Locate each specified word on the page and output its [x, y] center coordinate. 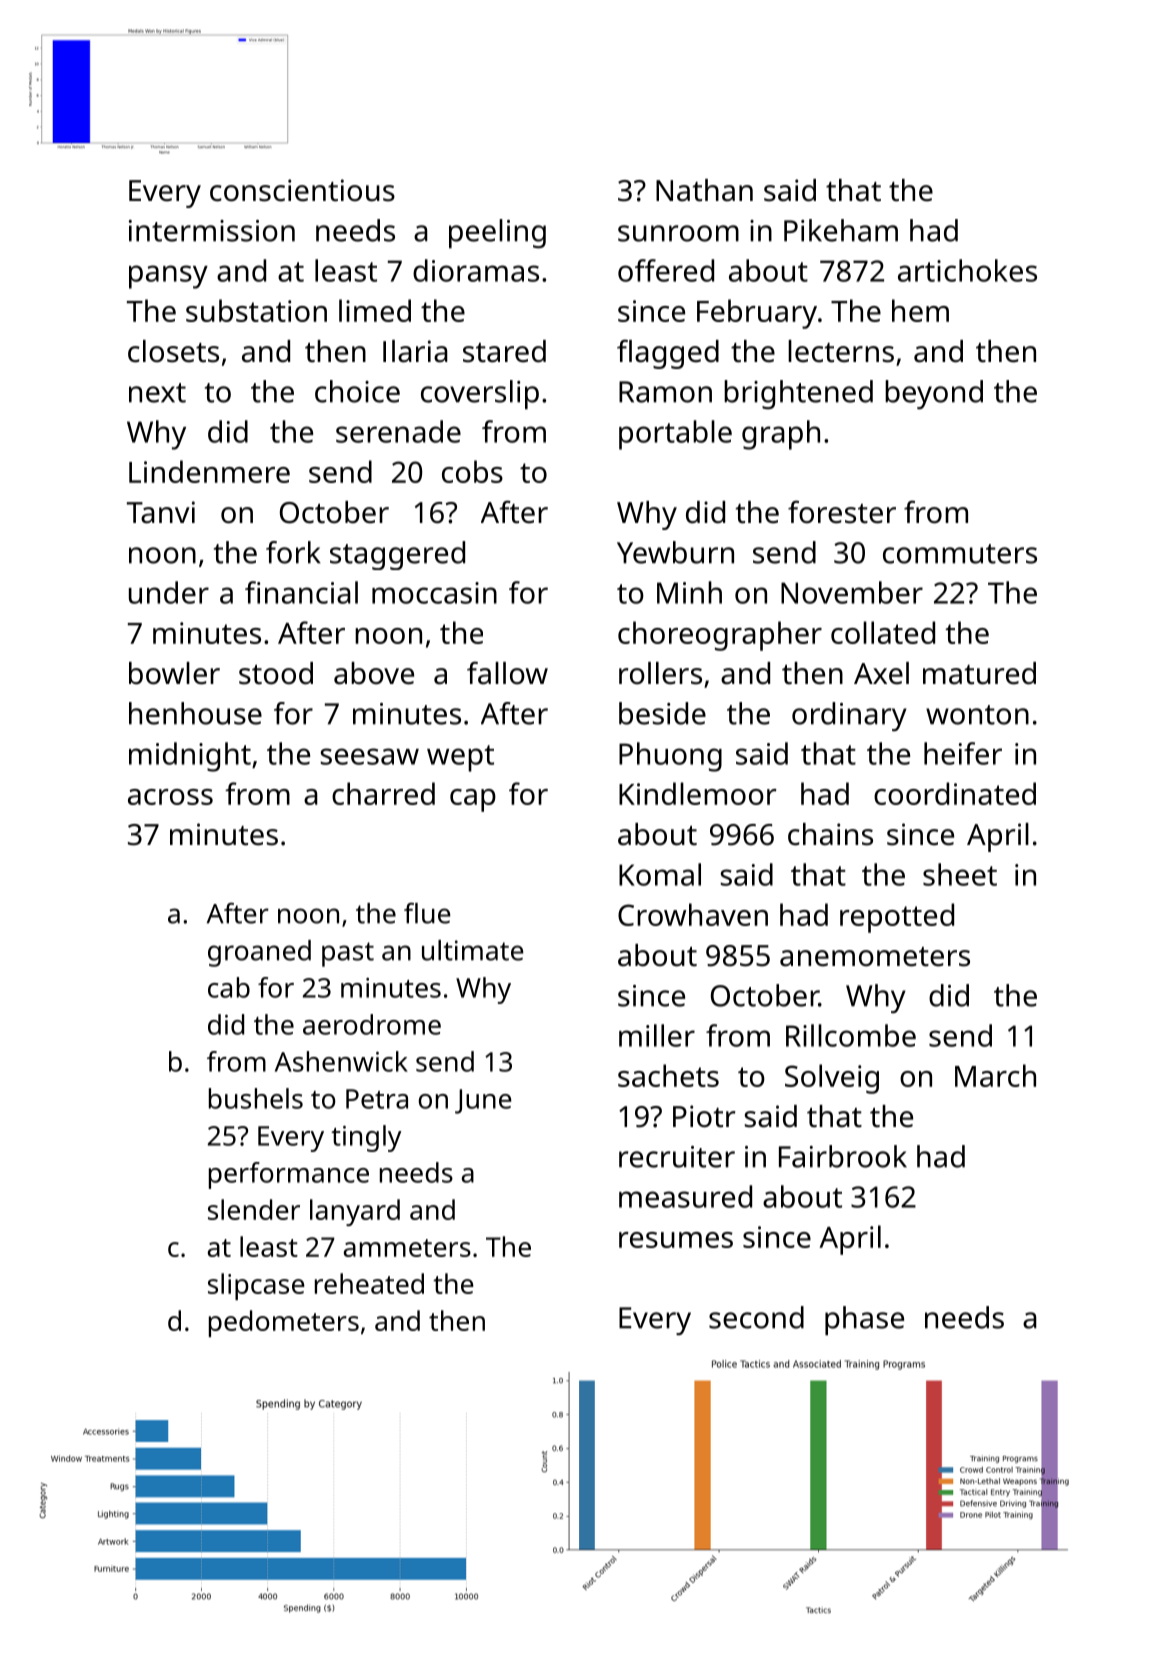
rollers [660, 673]
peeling [497, 234]
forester [842, 512]
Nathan [704, 190]
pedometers [284, 1323]
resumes [676, 1240]
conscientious [302, 190]
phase [864, 1321]
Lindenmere [209, 471]
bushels [256, 1098]
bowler [174, 673]
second [756, 1317]
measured [685, 1196]
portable [675, 435]
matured [979, 673]
